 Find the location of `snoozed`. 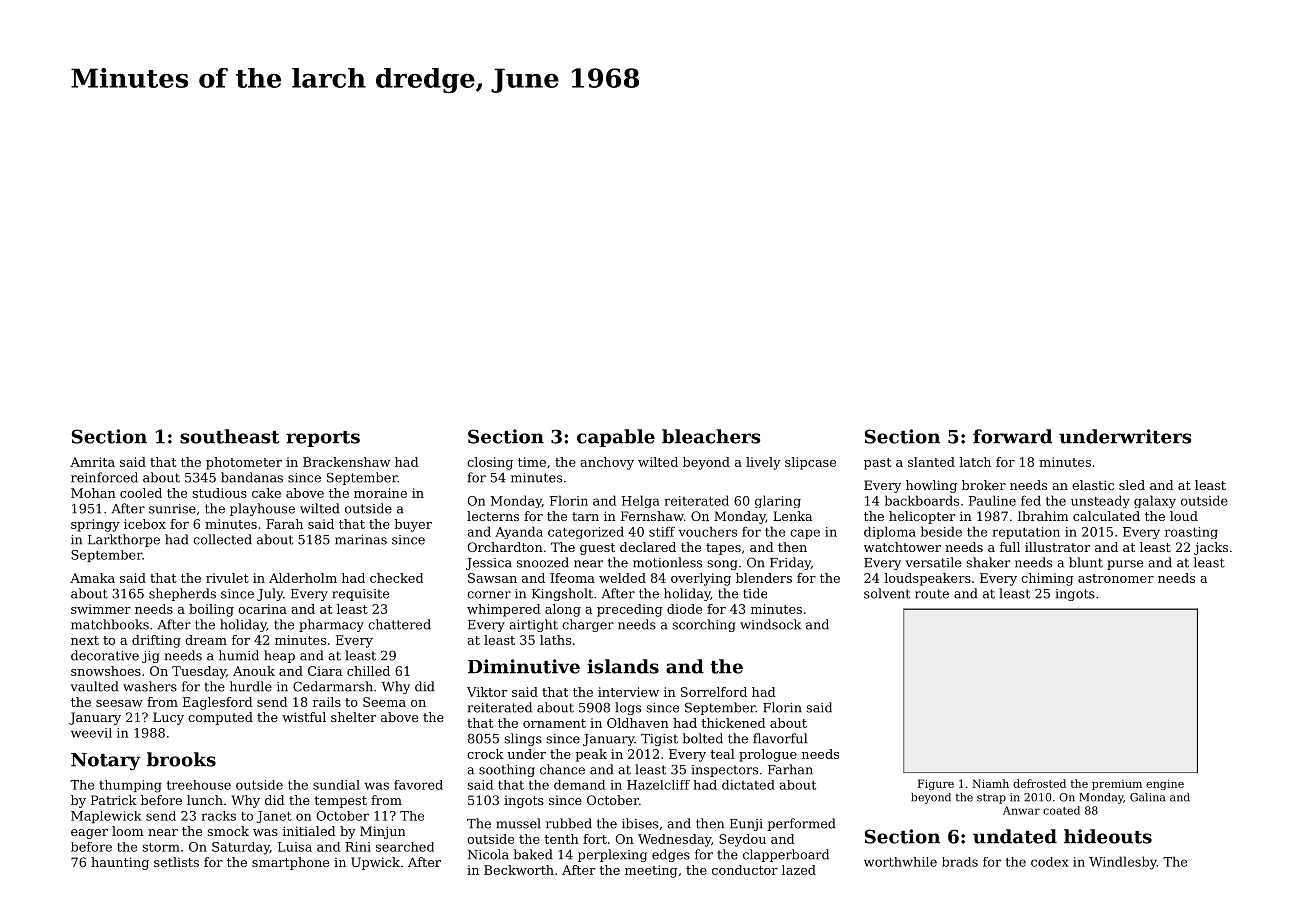

snoozed is located at coordinates (543, 562).
